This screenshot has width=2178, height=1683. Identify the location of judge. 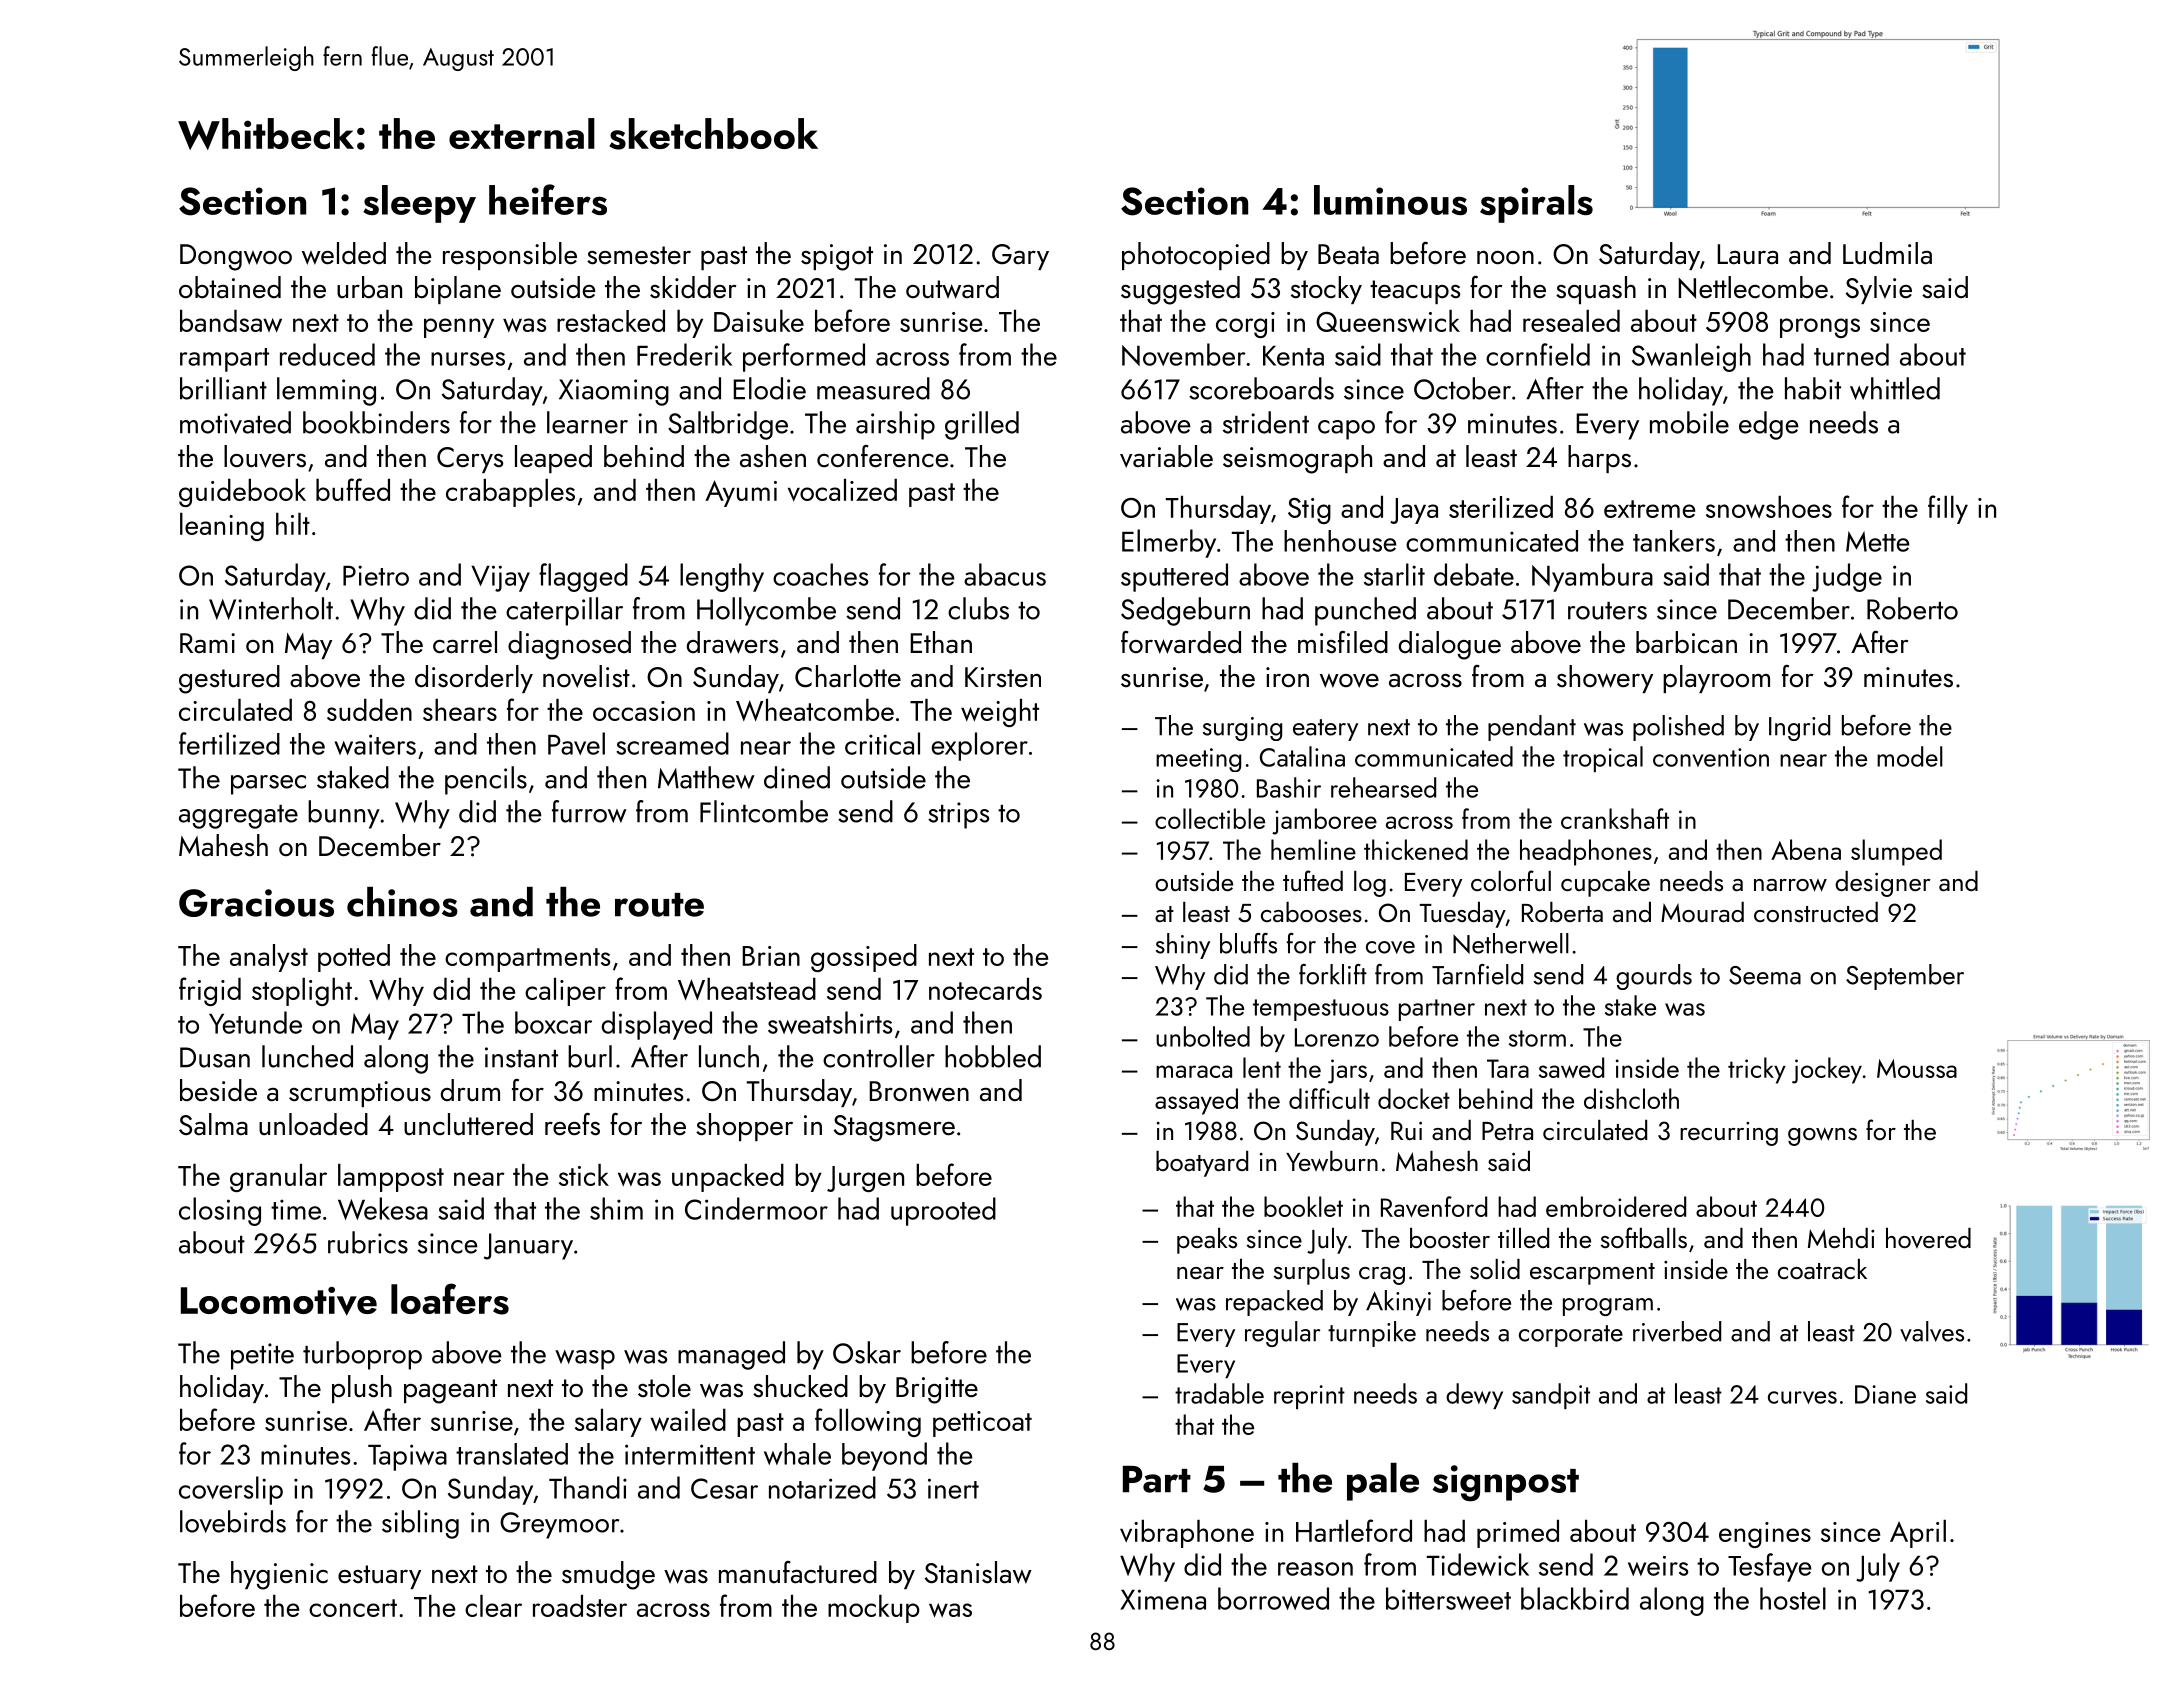
(1847, 577).
